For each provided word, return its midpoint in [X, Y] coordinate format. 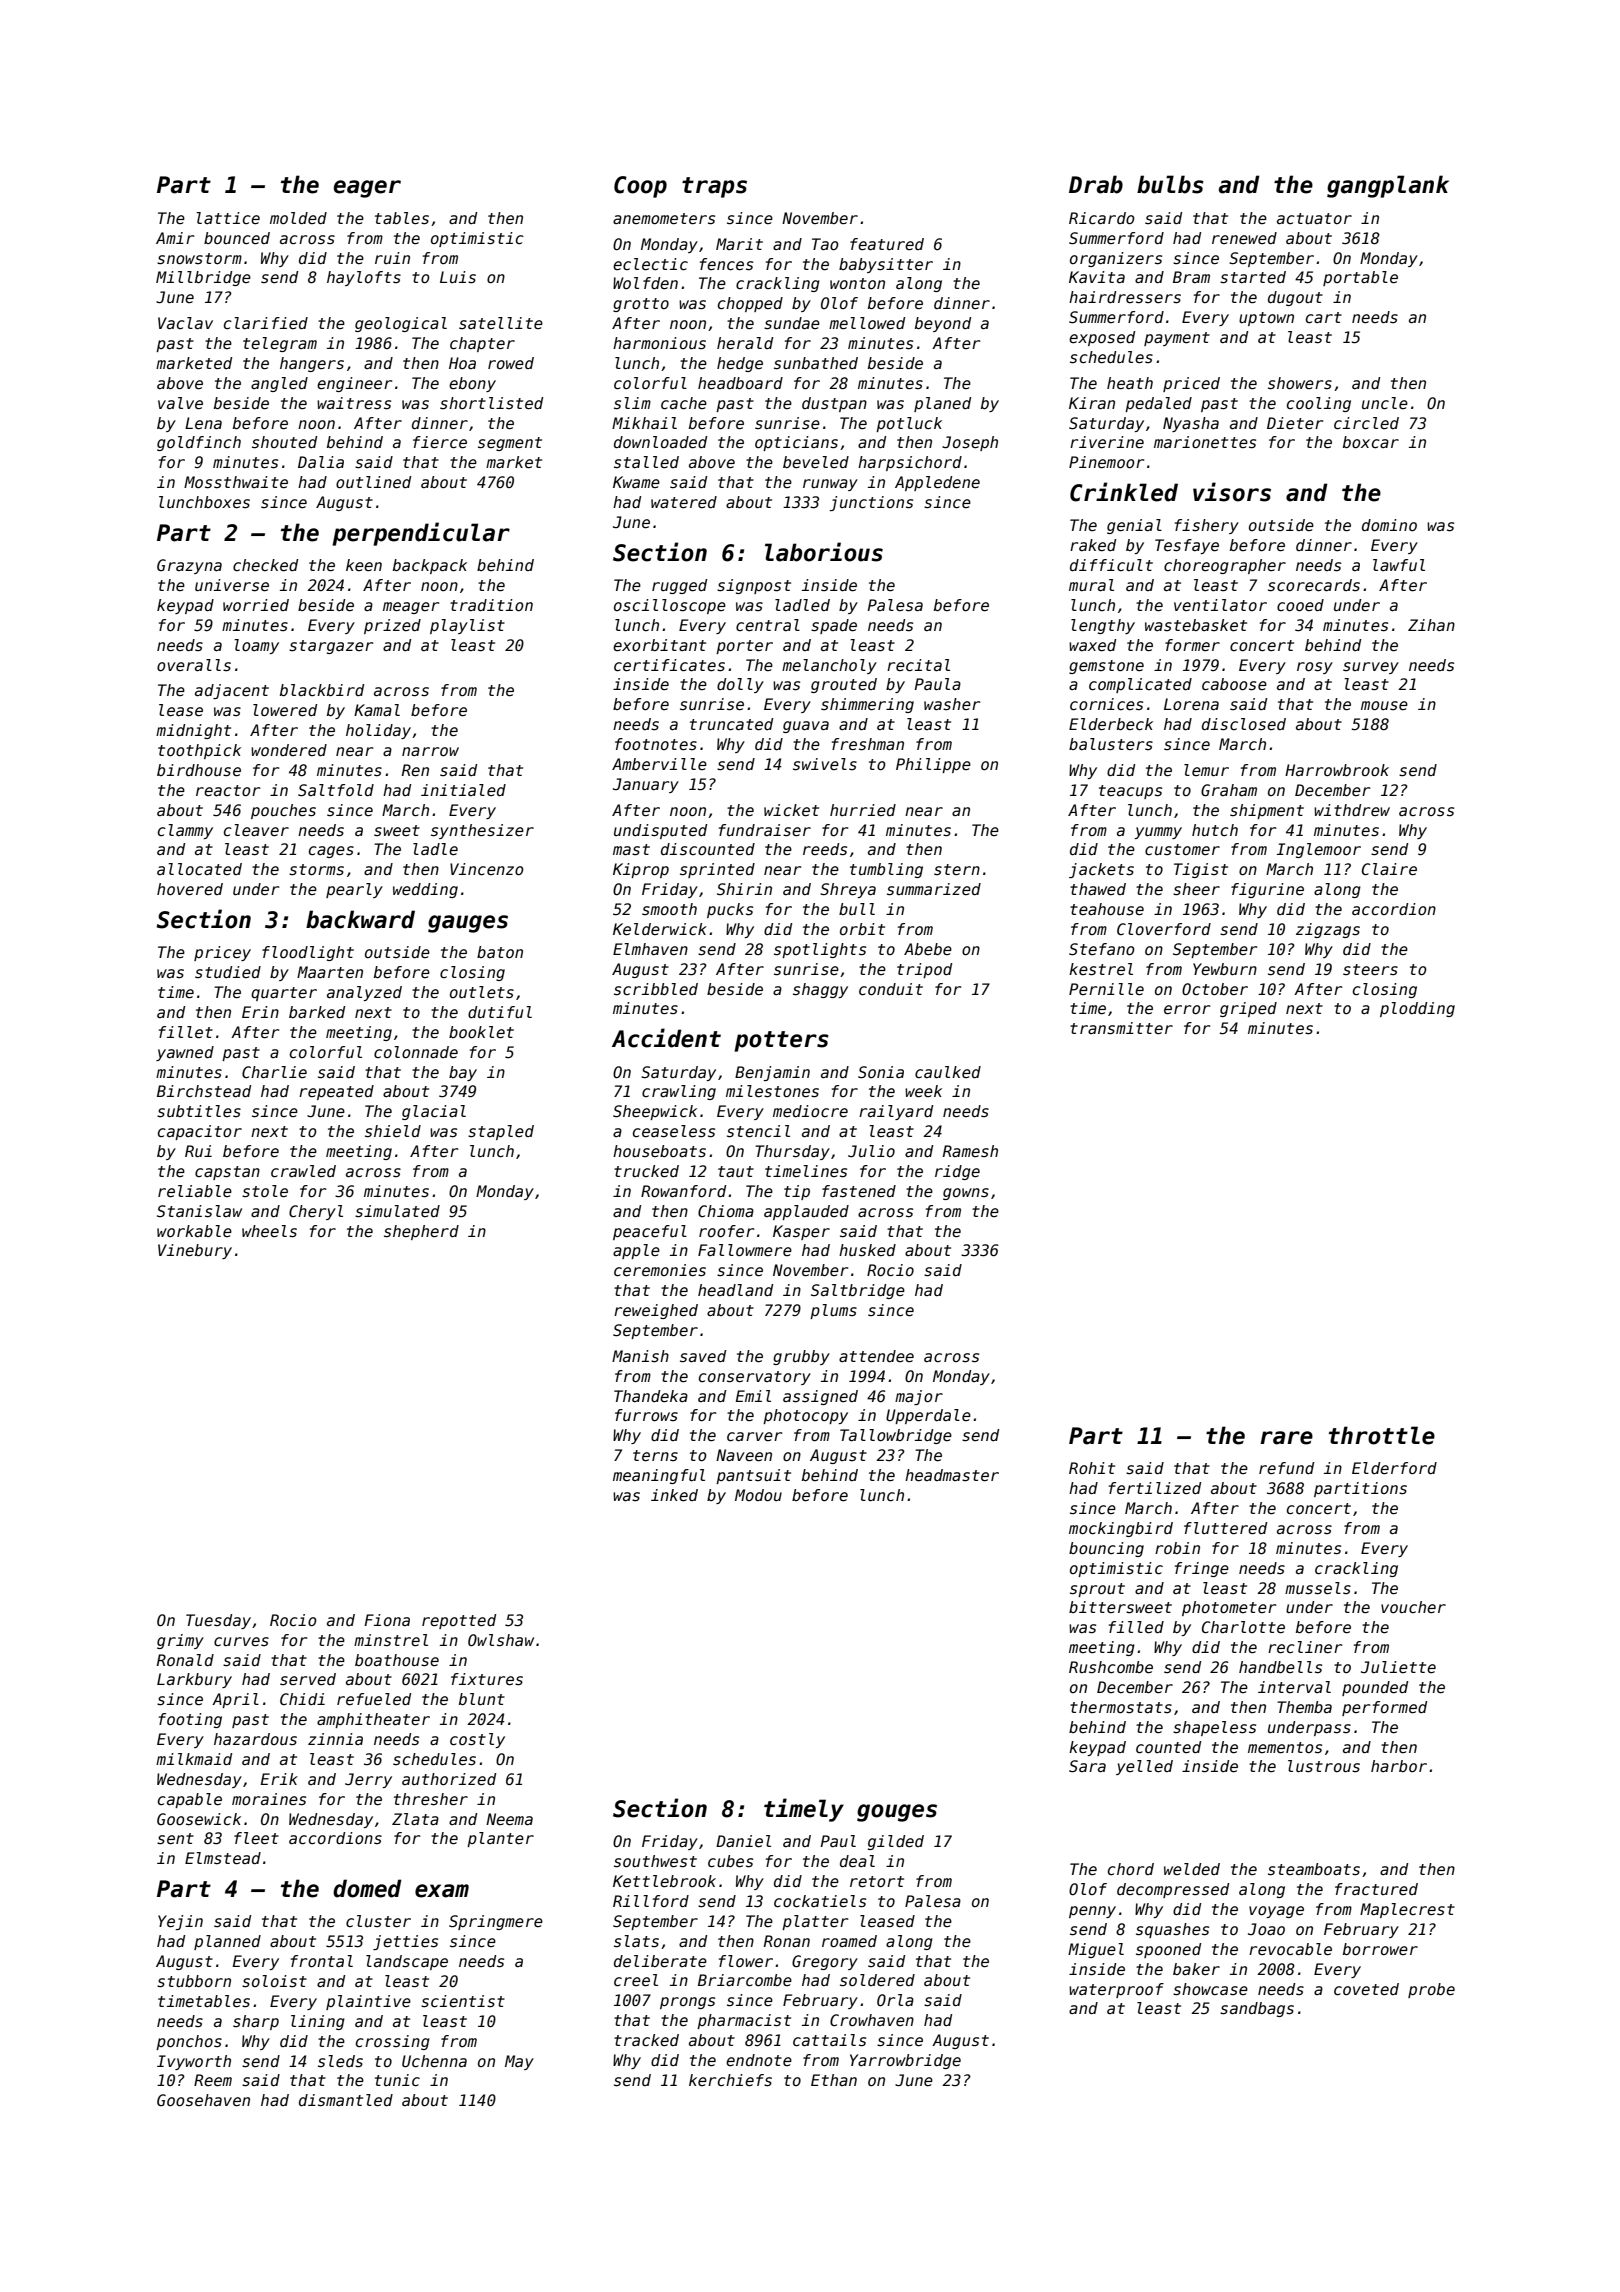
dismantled [346, 2100]
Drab [1096, 184]
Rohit [1092, 1468]
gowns [966, 1194]
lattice [228, 218]
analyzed [364, 993]
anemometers [664, 219]
